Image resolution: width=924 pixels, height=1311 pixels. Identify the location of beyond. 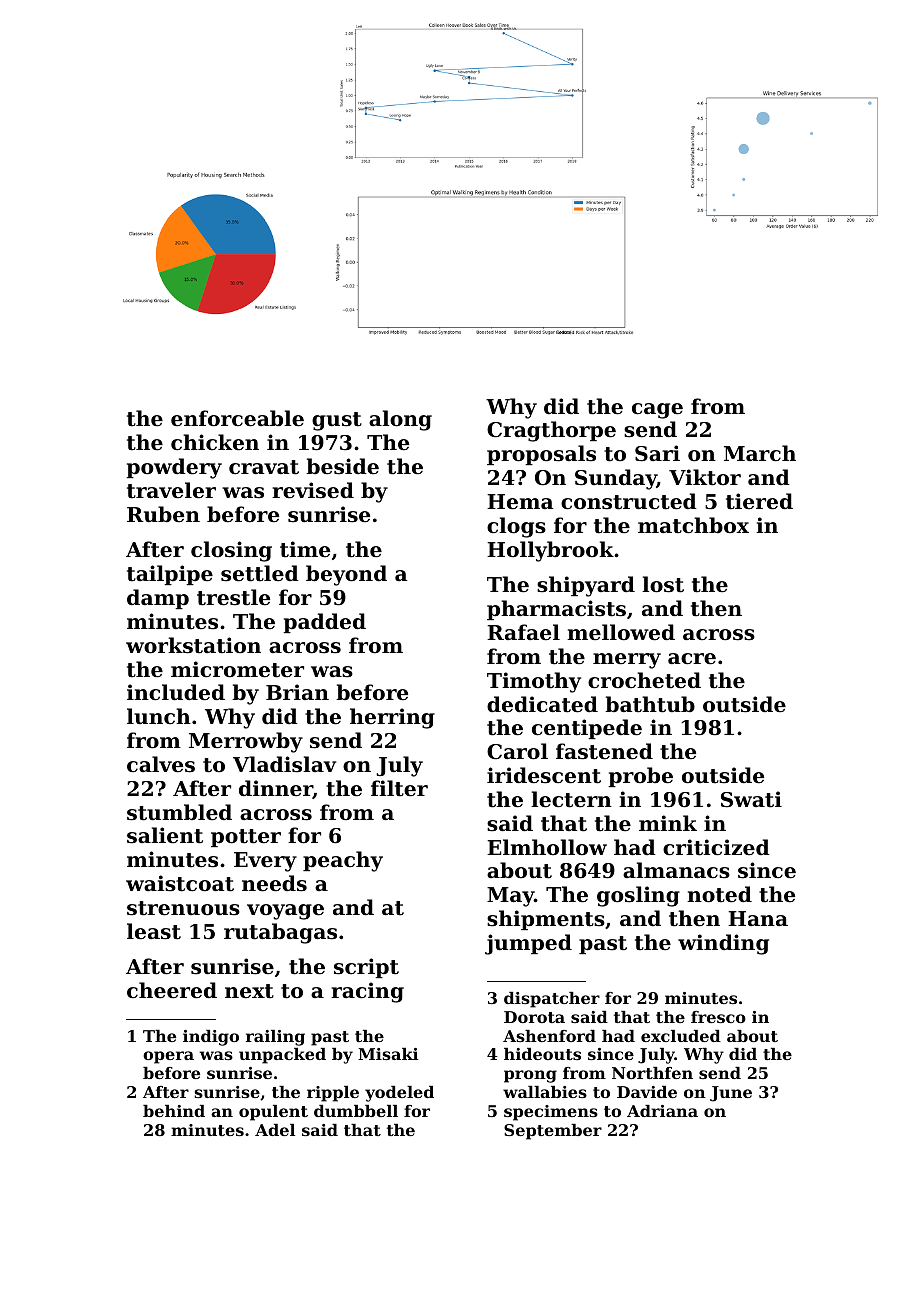
(346, 575).
